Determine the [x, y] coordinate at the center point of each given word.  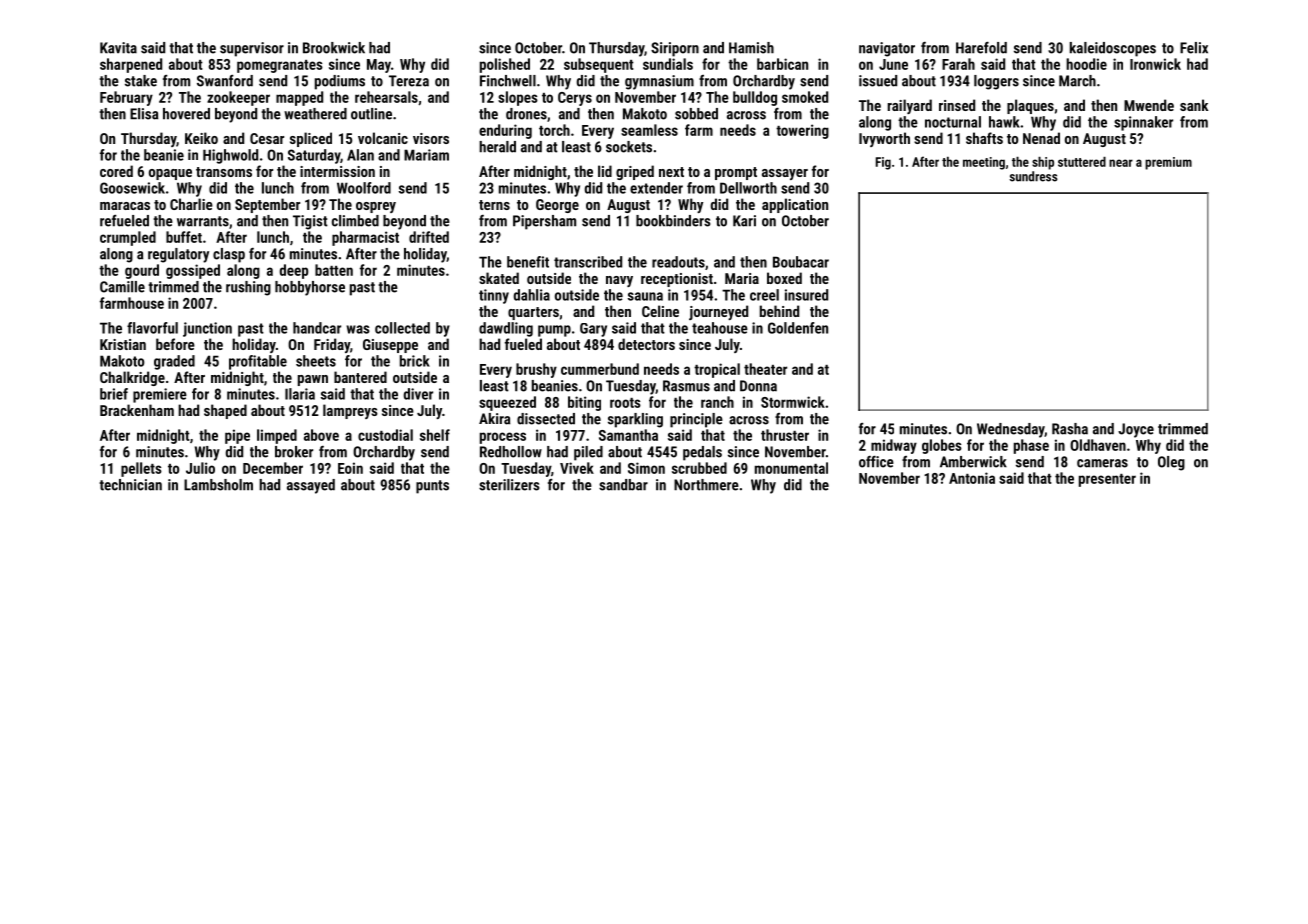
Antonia [972, 478]
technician [130, 485]
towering [802, 131]
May [379, 66]
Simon [646, 468]
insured [806, 295]
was [358, 329]
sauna [645, 296]
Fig [883, 163]
